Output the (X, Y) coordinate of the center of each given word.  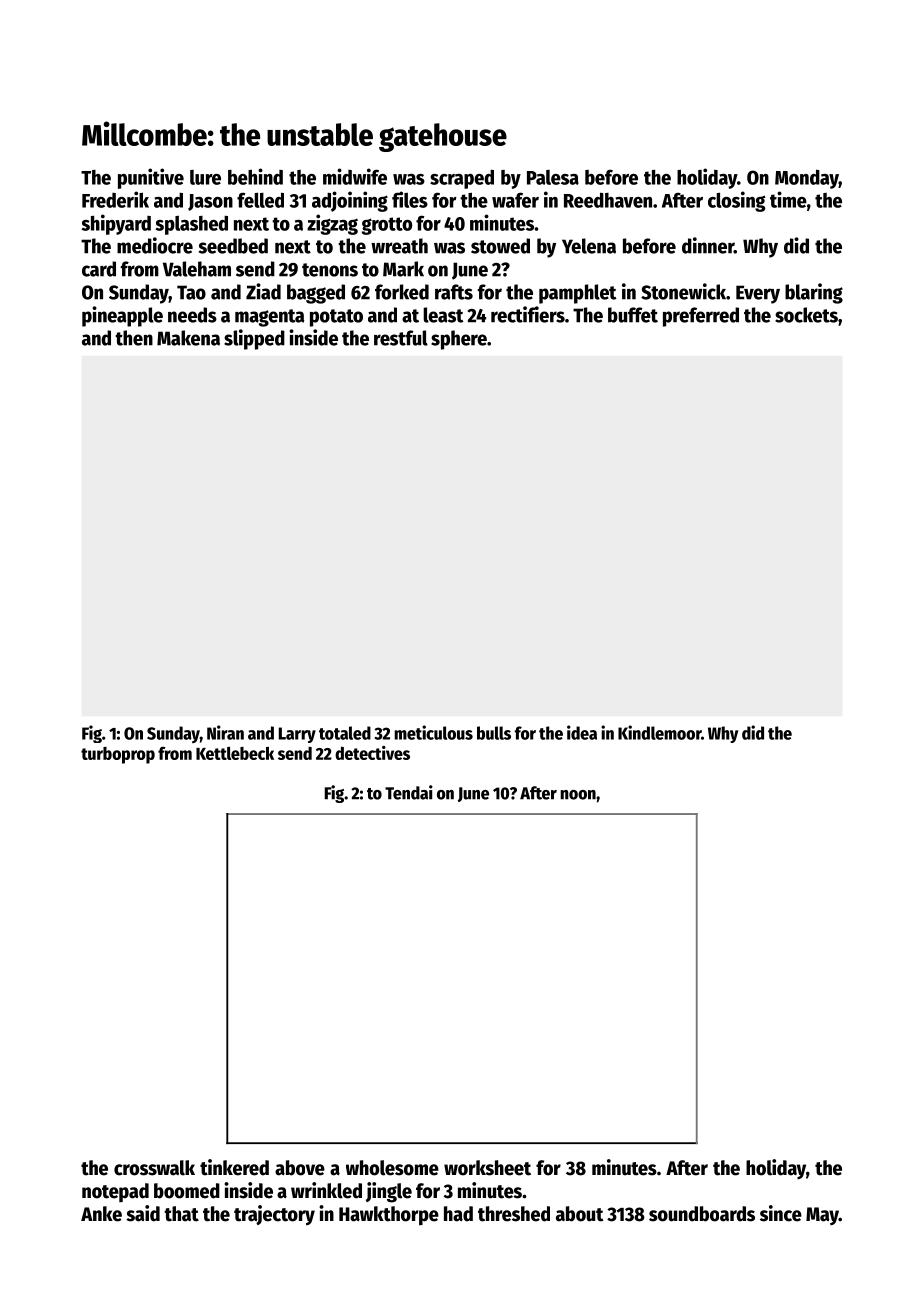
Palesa (553, 177)
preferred (701, 317)
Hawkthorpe (389, 1216)
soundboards (702, 1214)
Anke (101, 1214)
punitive (151, 178)
